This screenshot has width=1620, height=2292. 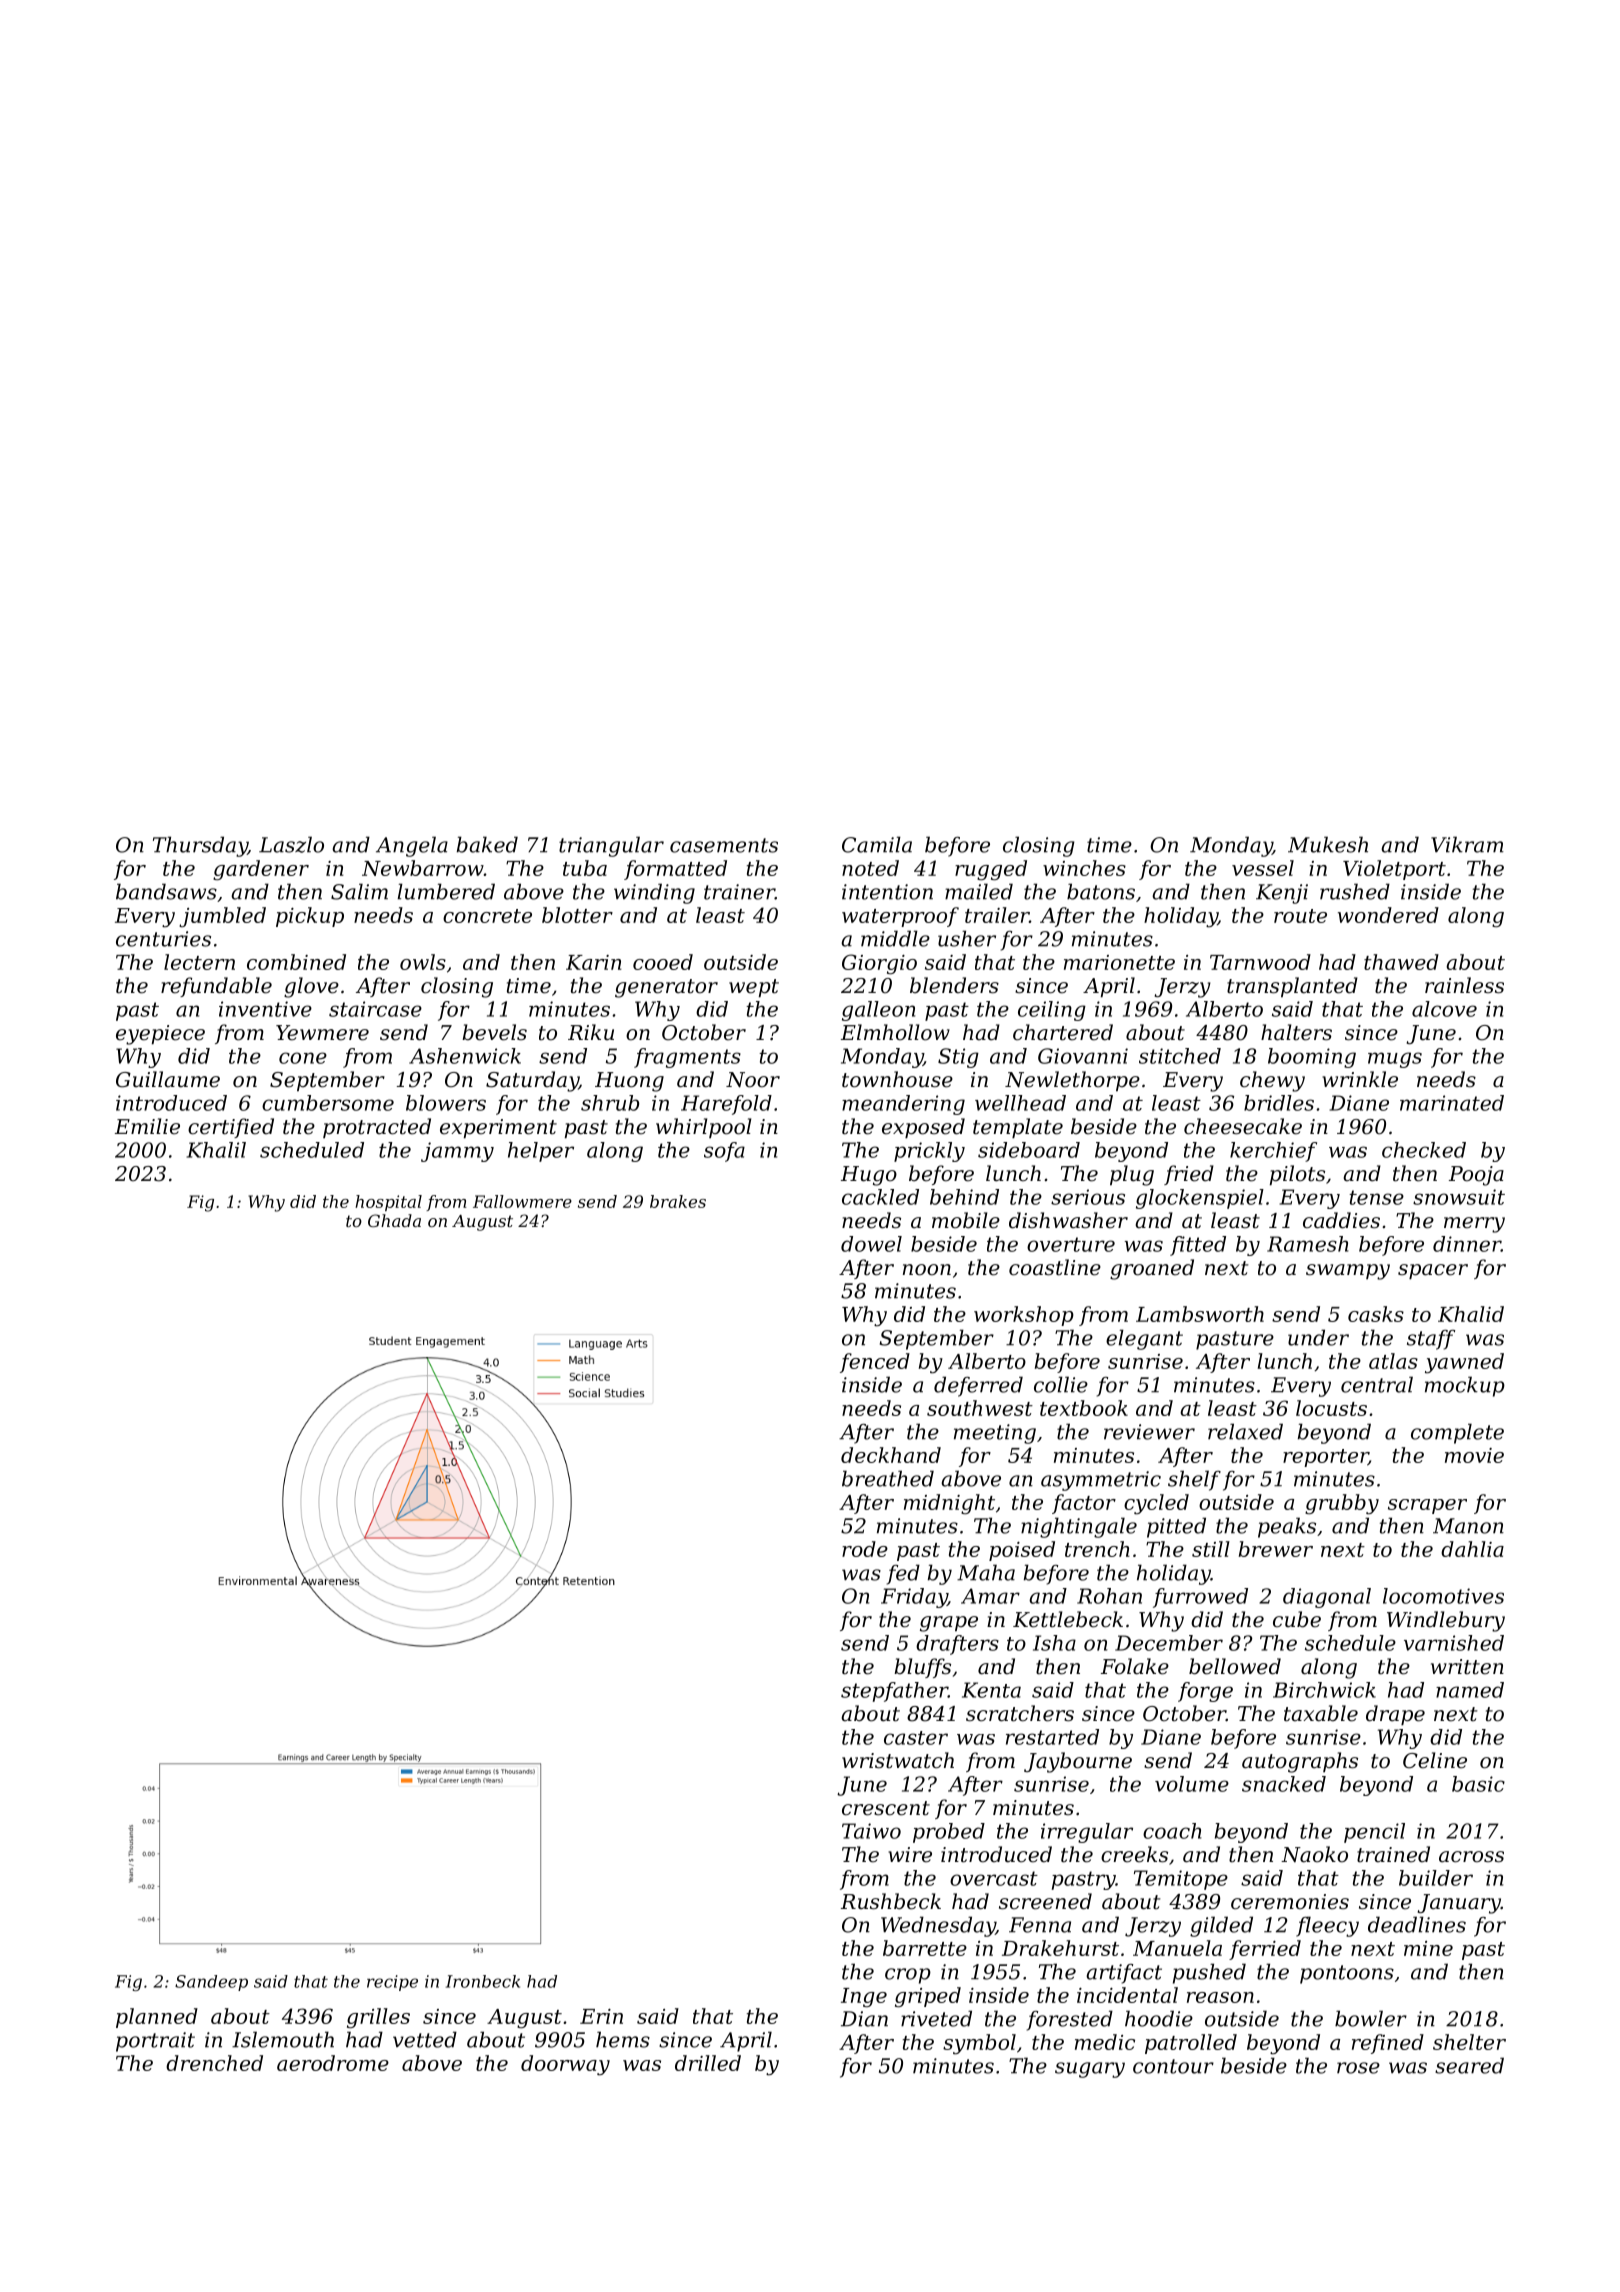 What do you see at coordinates (291, 844) in the screenshot?
I see `Laszlo` at bounding box center [291, 844].
